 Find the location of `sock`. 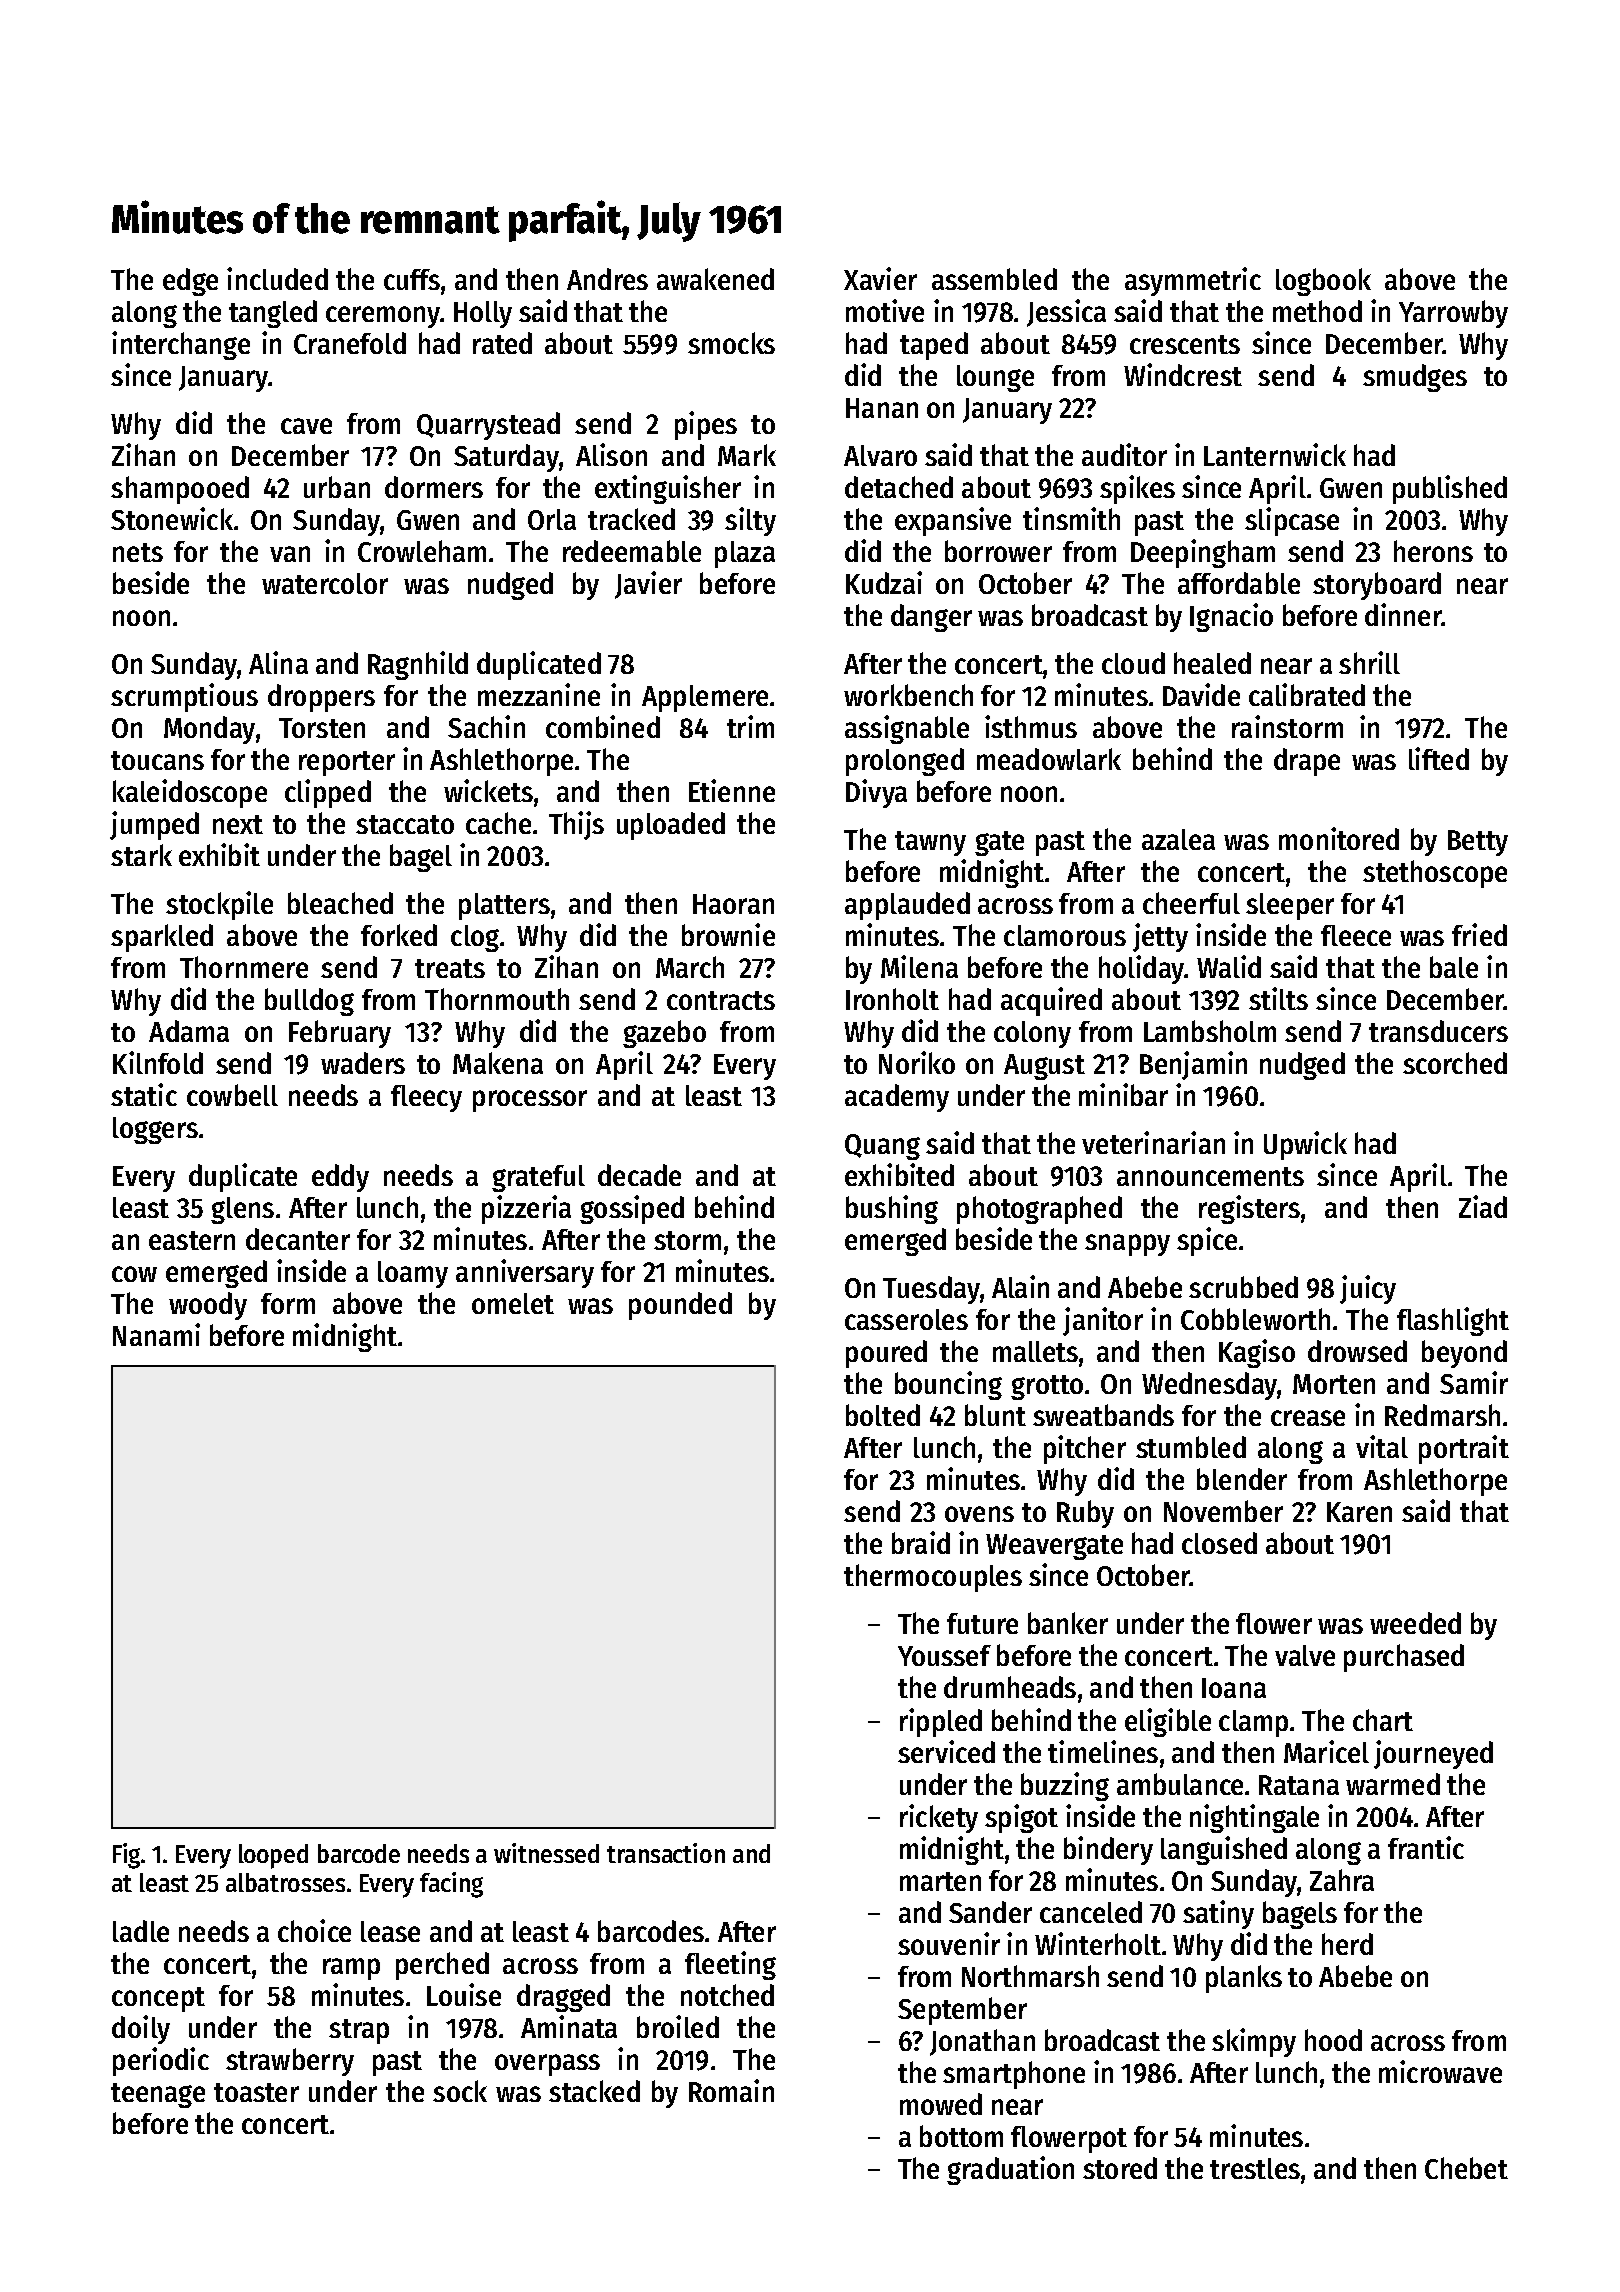

sock is located at coordinates (460, 2091).
